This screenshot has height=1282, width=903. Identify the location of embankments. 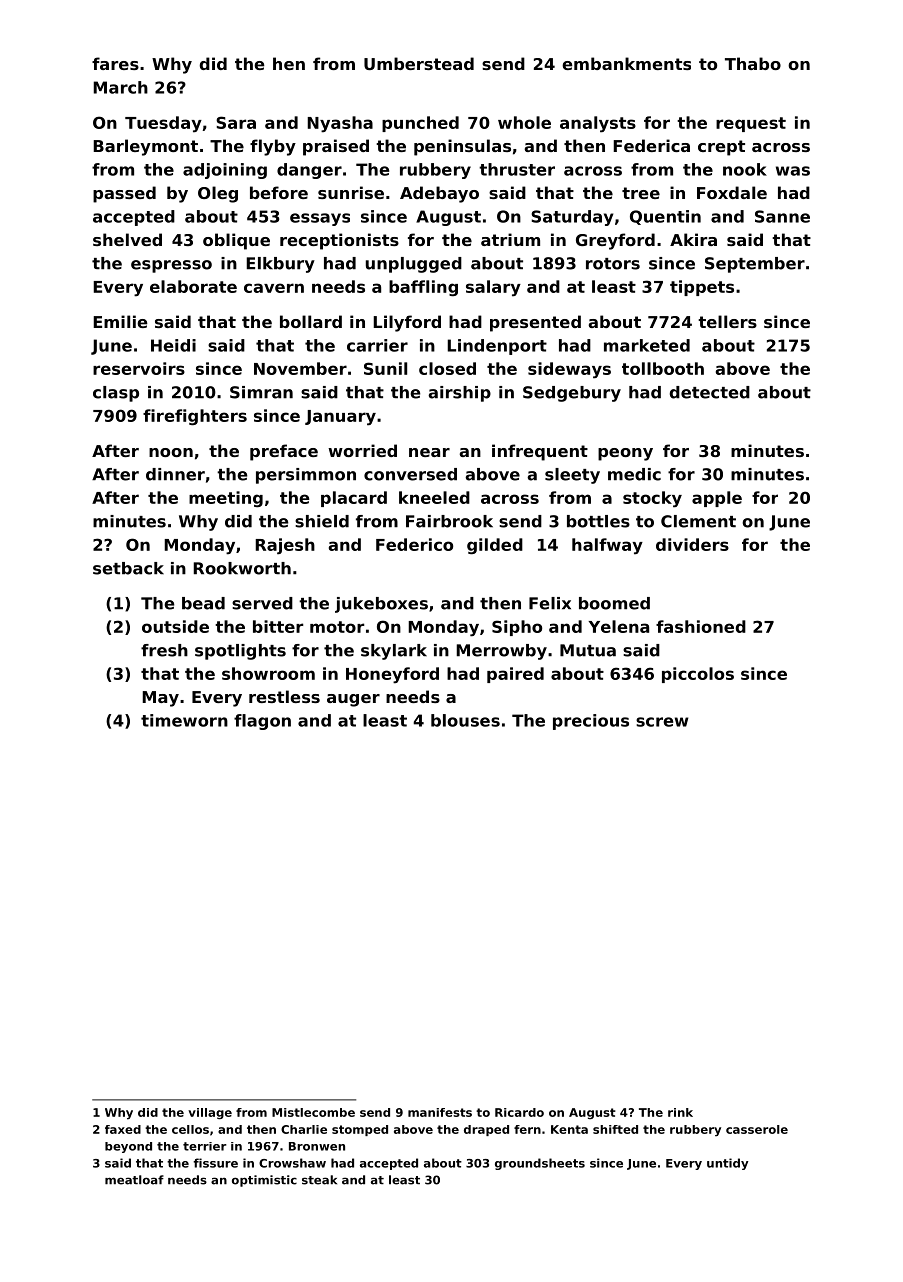
(626, 63).
